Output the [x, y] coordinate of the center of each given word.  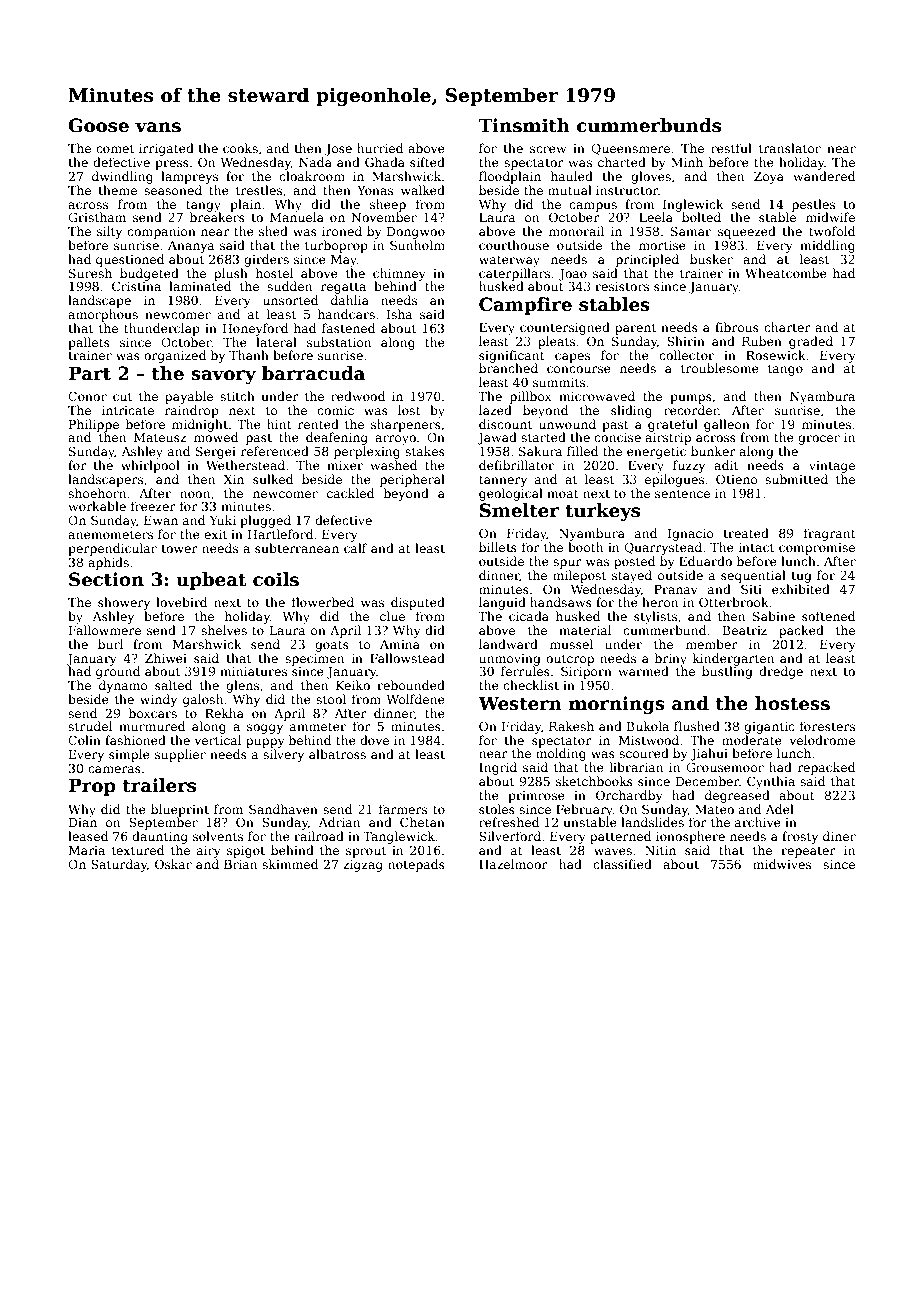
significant [512, 356]
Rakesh [571, 726]
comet [115, 148]
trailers [159, 785]
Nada [315, 162]
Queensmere [630, 149]
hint [279, 424]
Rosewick [776, 355]
